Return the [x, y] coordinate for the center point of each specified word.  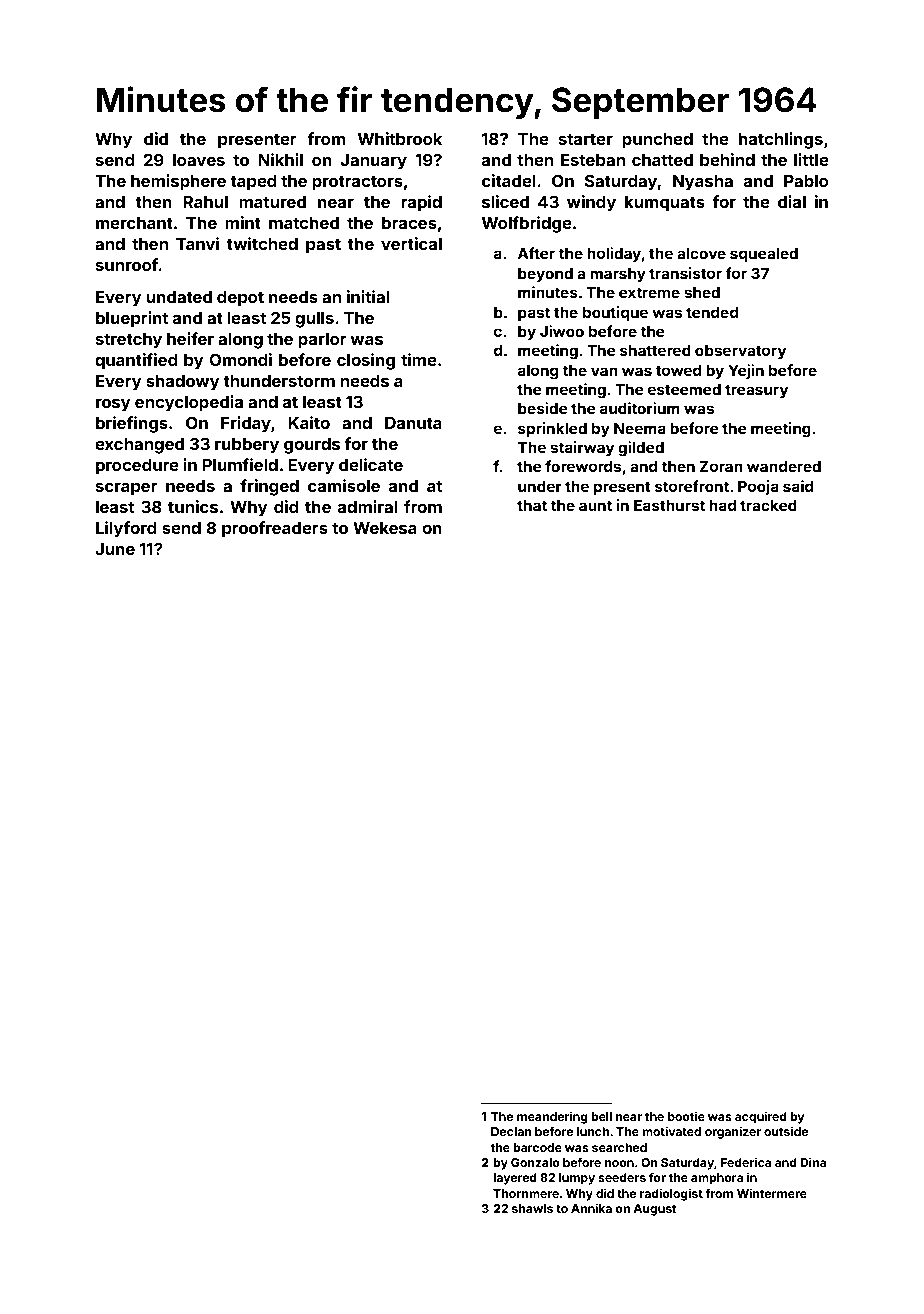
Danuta [413, 422]
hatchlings [781, 140]
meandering [552, 1118]
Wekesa [385, 528]
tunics [193, 506]
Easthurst [669, 505]
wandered [784, 466]
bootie [686, 1116]
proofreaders [275, 529]
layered [515, 1179]
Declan [511, 1131]
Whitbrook [400, 138]
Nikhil [280, 159]
